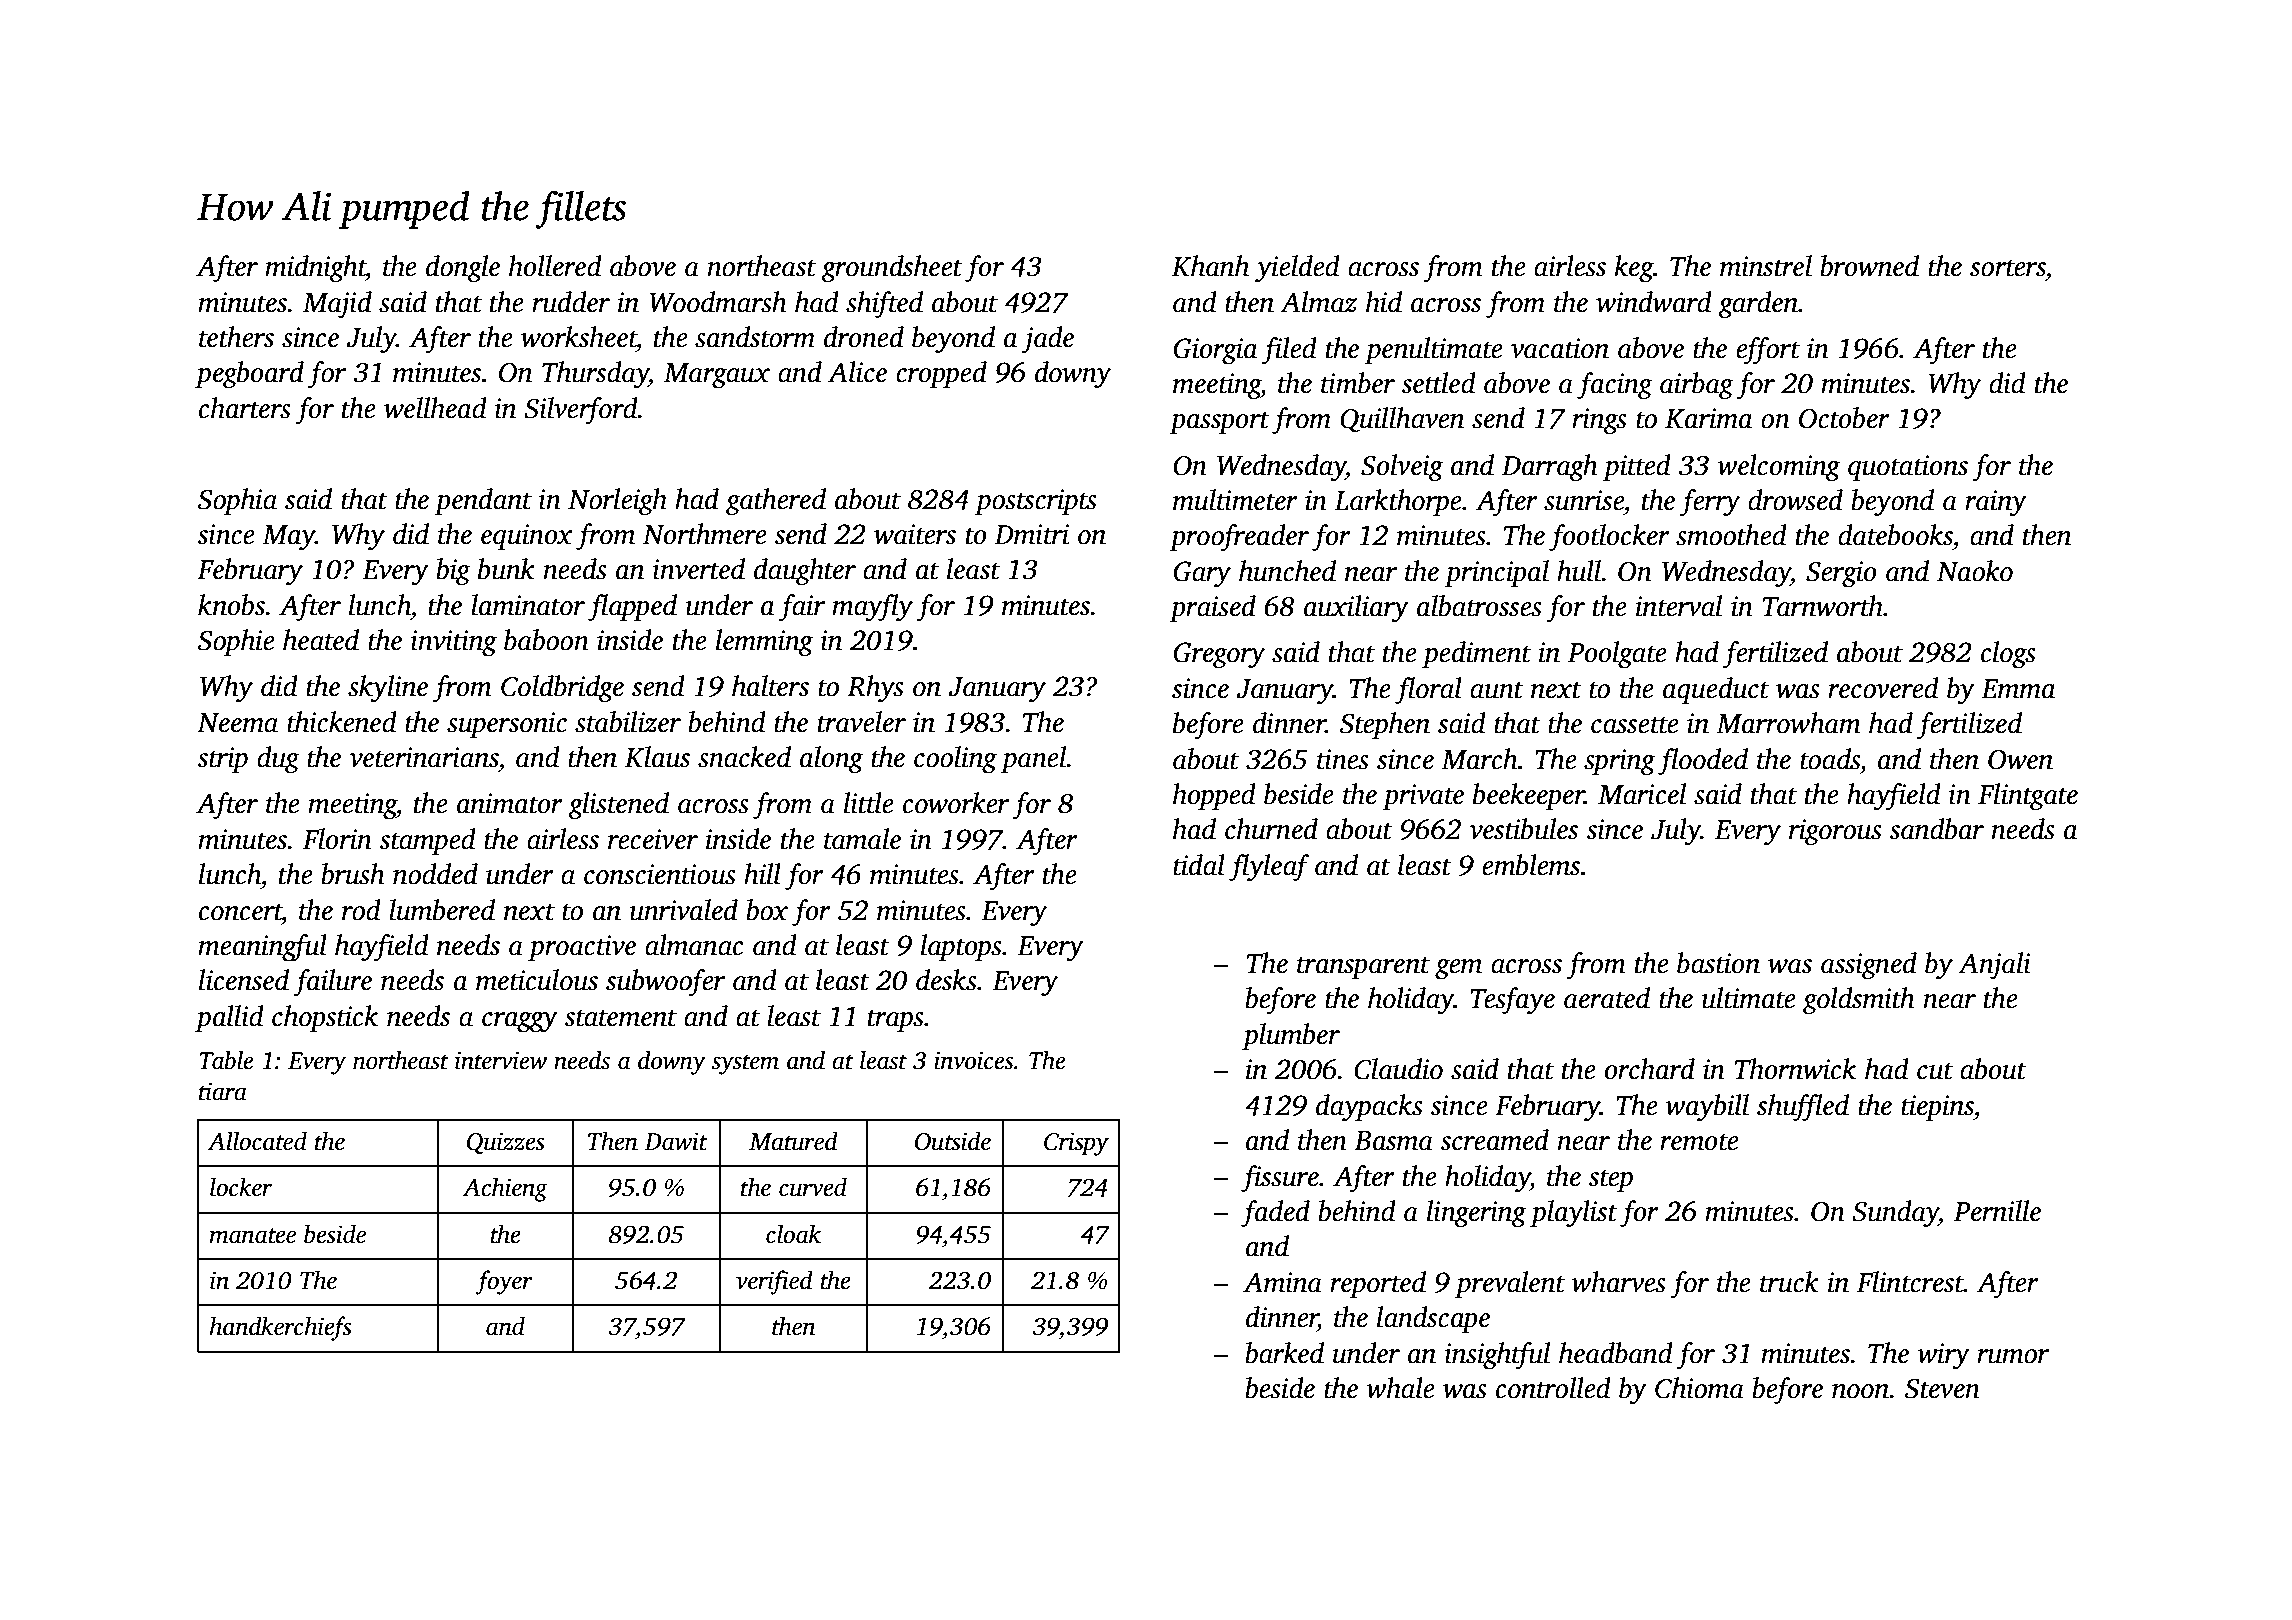 The image size is (2292, 1620). Describe the element at coordinates (2020, 760) in the screenshot. I see `Owen` at that location.
